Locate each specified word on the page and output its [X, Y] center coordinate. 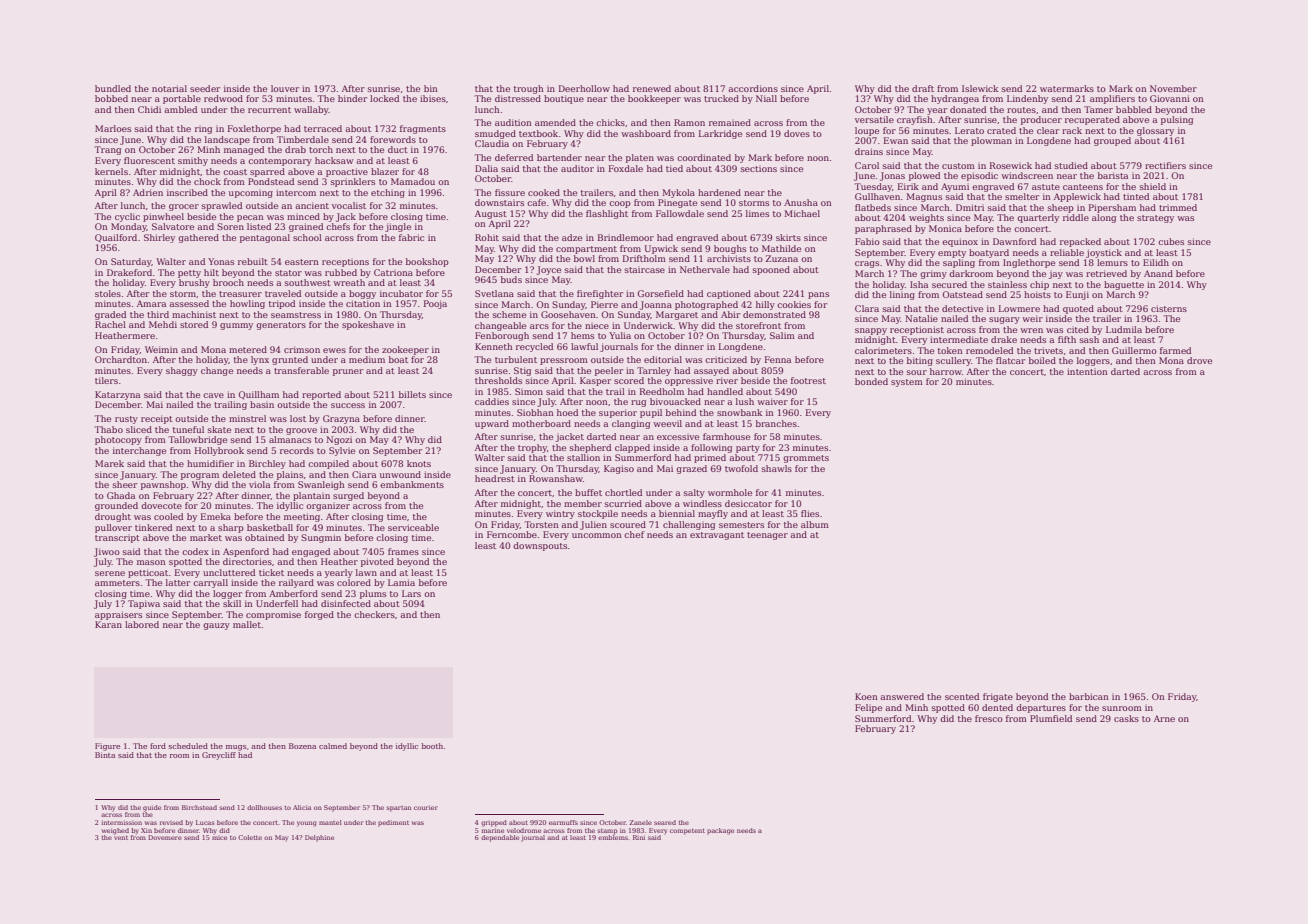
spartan [398, 809]
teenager [767, 536]
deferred [514, 157]
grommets [806, 459]
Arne [1164, 718]
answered [902, 696]
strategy [1155, 219]
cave [213, 395]
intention [1087, 371]
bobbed [111, 98]
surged [348, 496]
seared [665, 822]
